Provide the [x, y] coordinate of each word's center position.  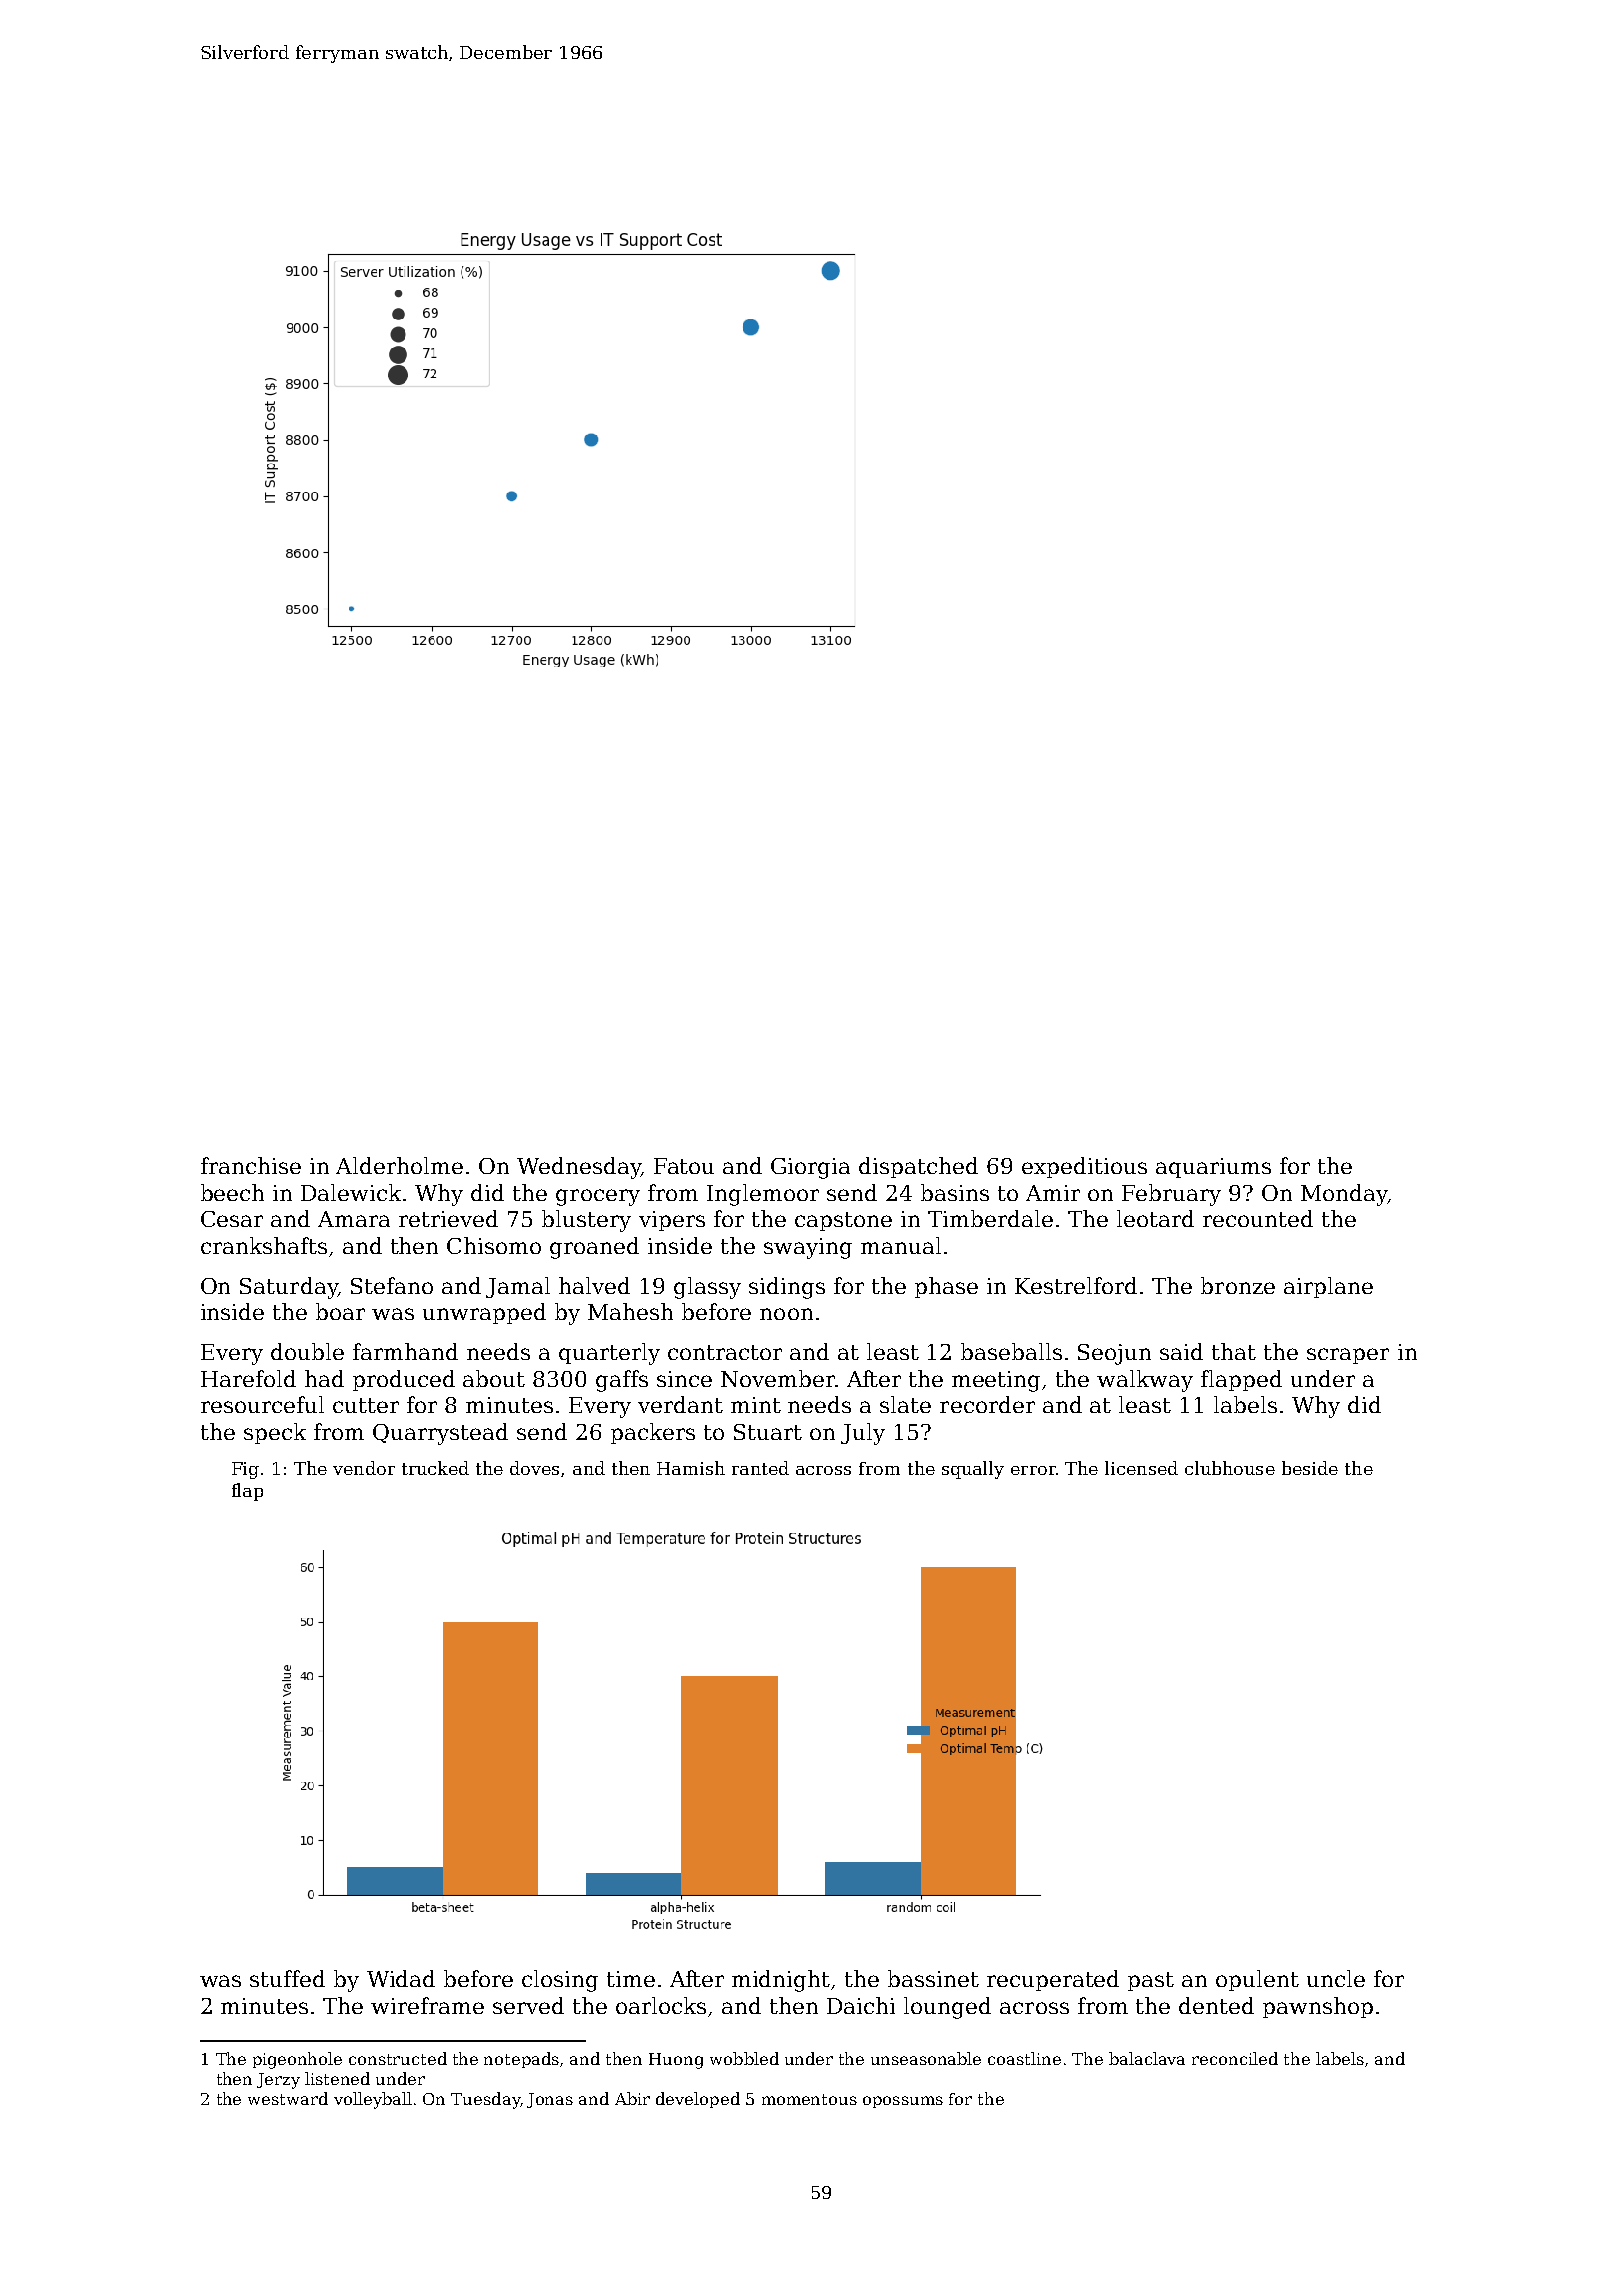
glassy [707, 1288]
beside [1310, 1468]
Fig [245, 1470]
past [1151, 1981]
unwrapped [484, 1313]
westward [288, 2098]
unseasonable [926, 2058]
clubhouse [1230, 1468]
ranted [760, 1468]
